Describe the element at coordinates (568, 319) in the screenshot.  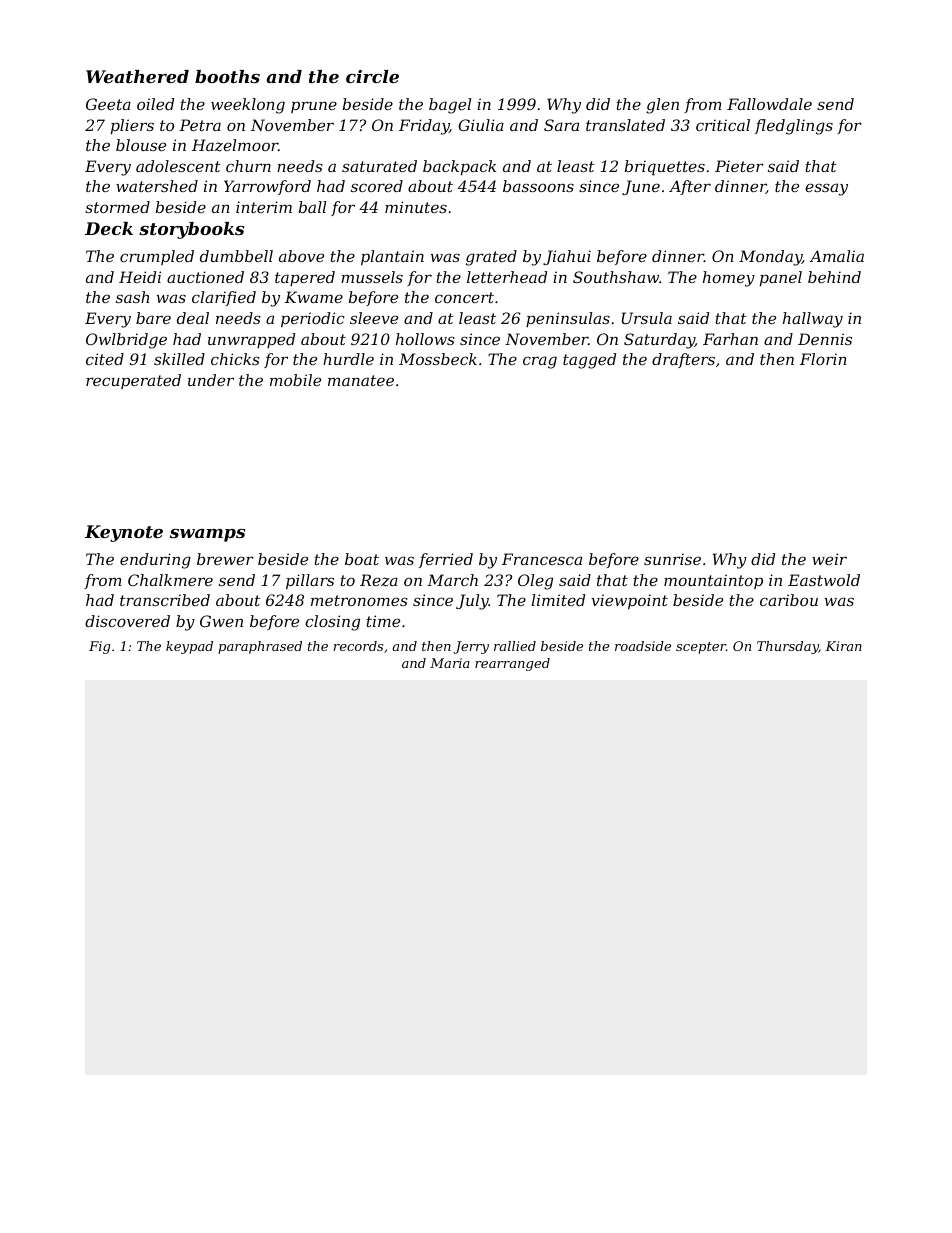
I see `peninsulas` at that location.
